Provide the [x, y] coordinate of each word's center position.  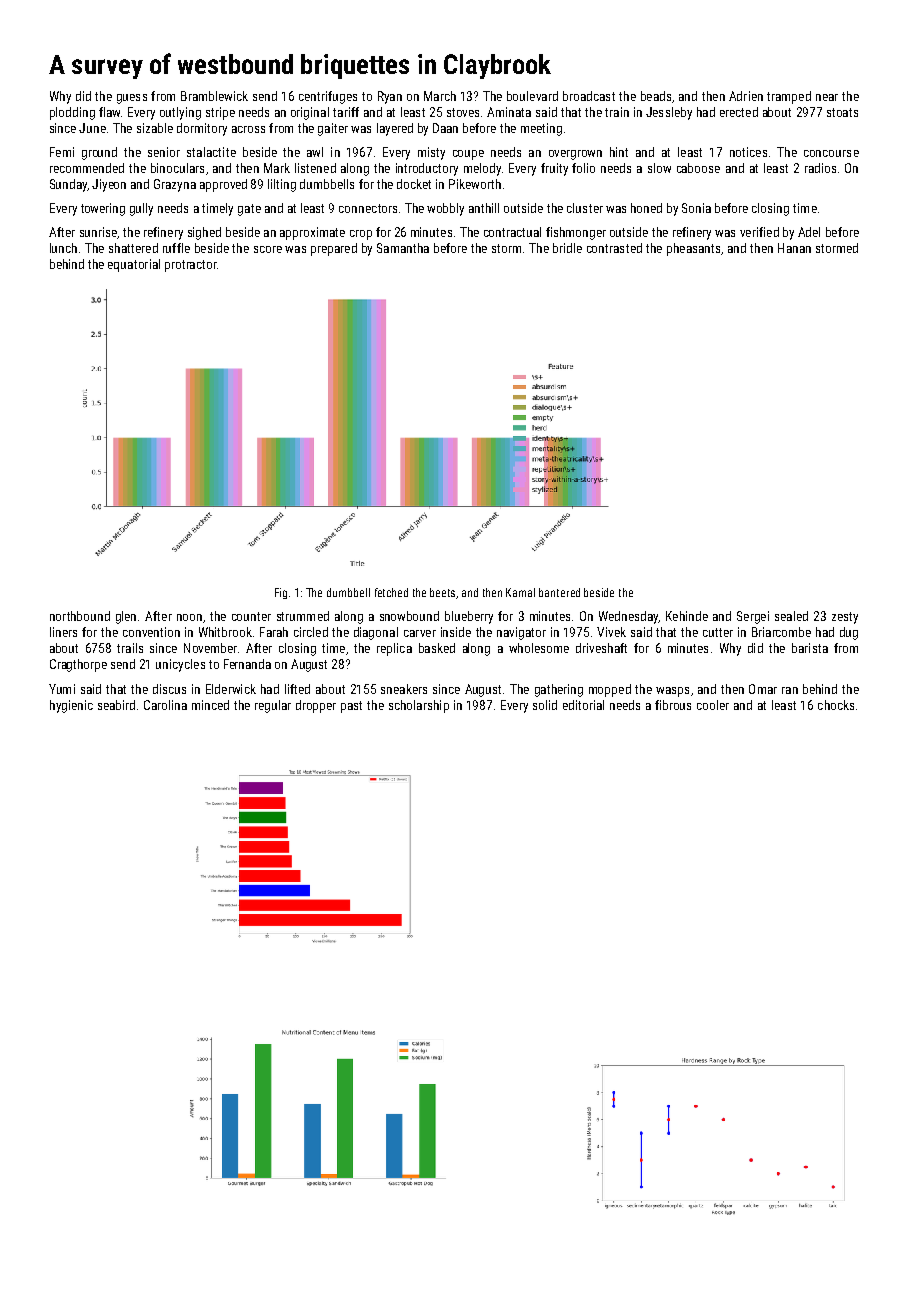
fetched [391, 592]
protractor [191, 266]
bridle [567, 248]
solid [545, 705]
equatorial [134, 265]
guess [132, 99]
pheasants [693, 249]
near [827, 97]
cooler [713, 705]
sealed [791, 616]
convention [151, 632]
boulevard [532, 96]
